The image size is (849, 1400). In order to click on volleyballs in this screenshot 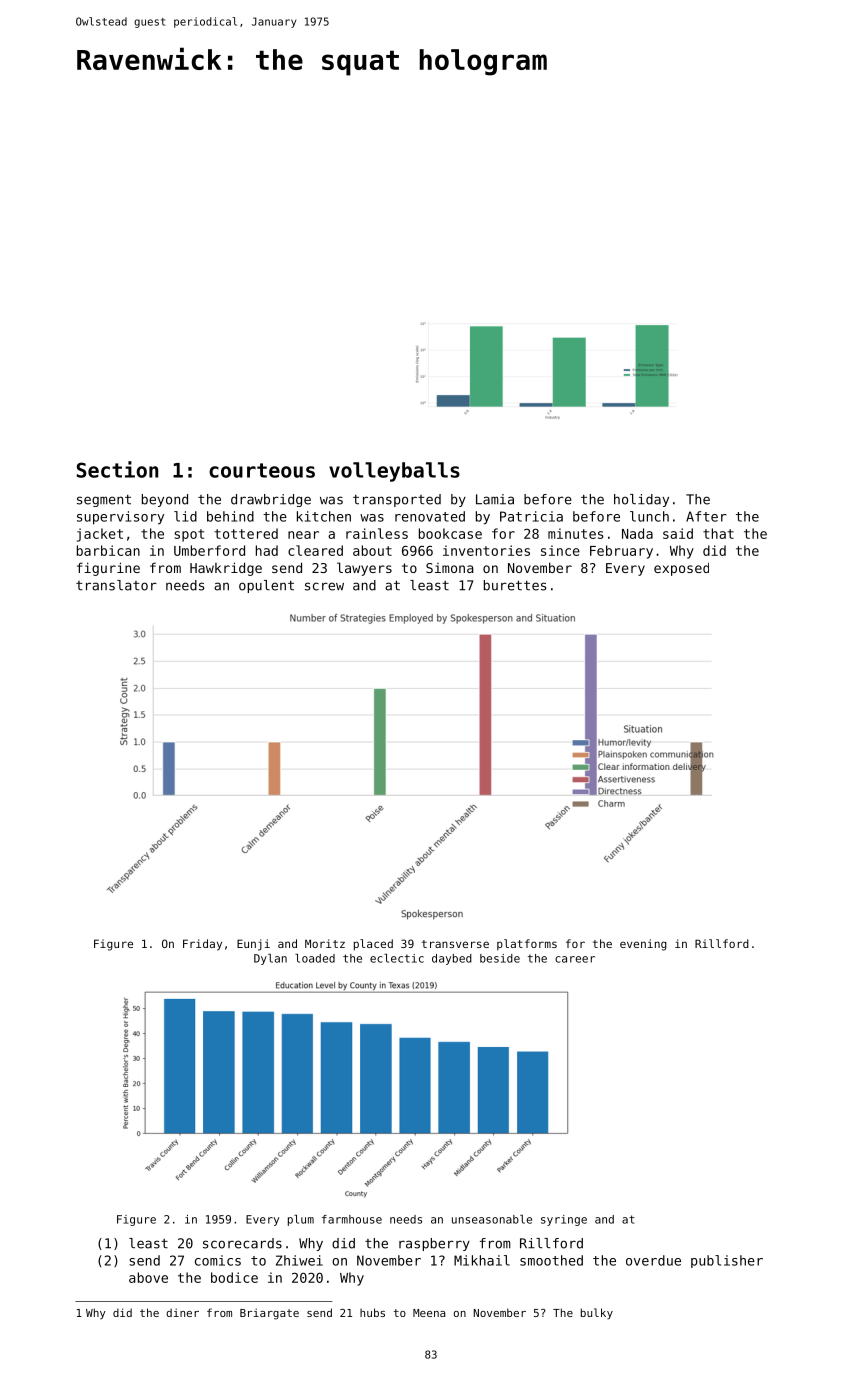, I will do `click(394, 472)`.
